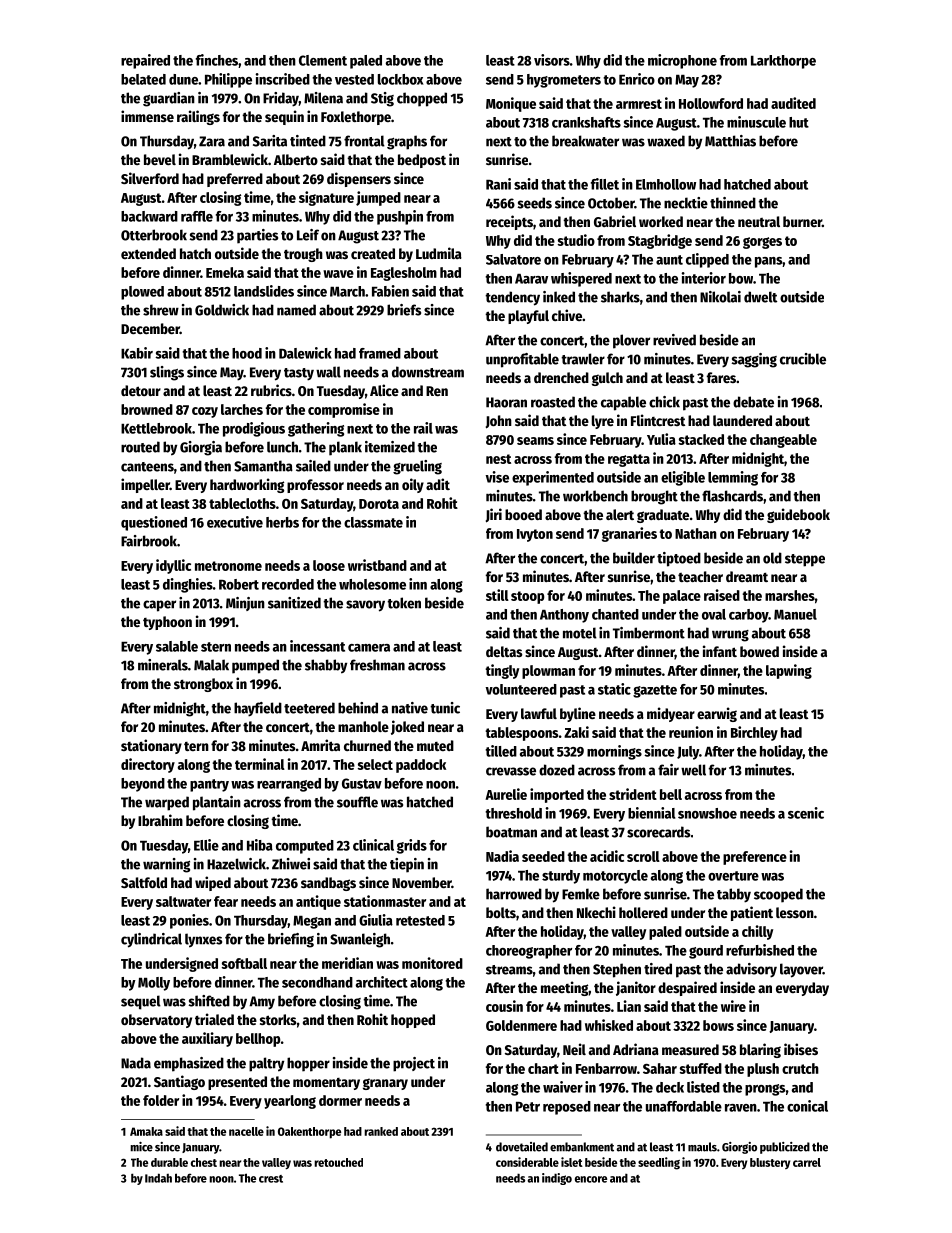  Describe the element at coordinates (147, 467) in the screenshot. I see `canteens` at that location.
